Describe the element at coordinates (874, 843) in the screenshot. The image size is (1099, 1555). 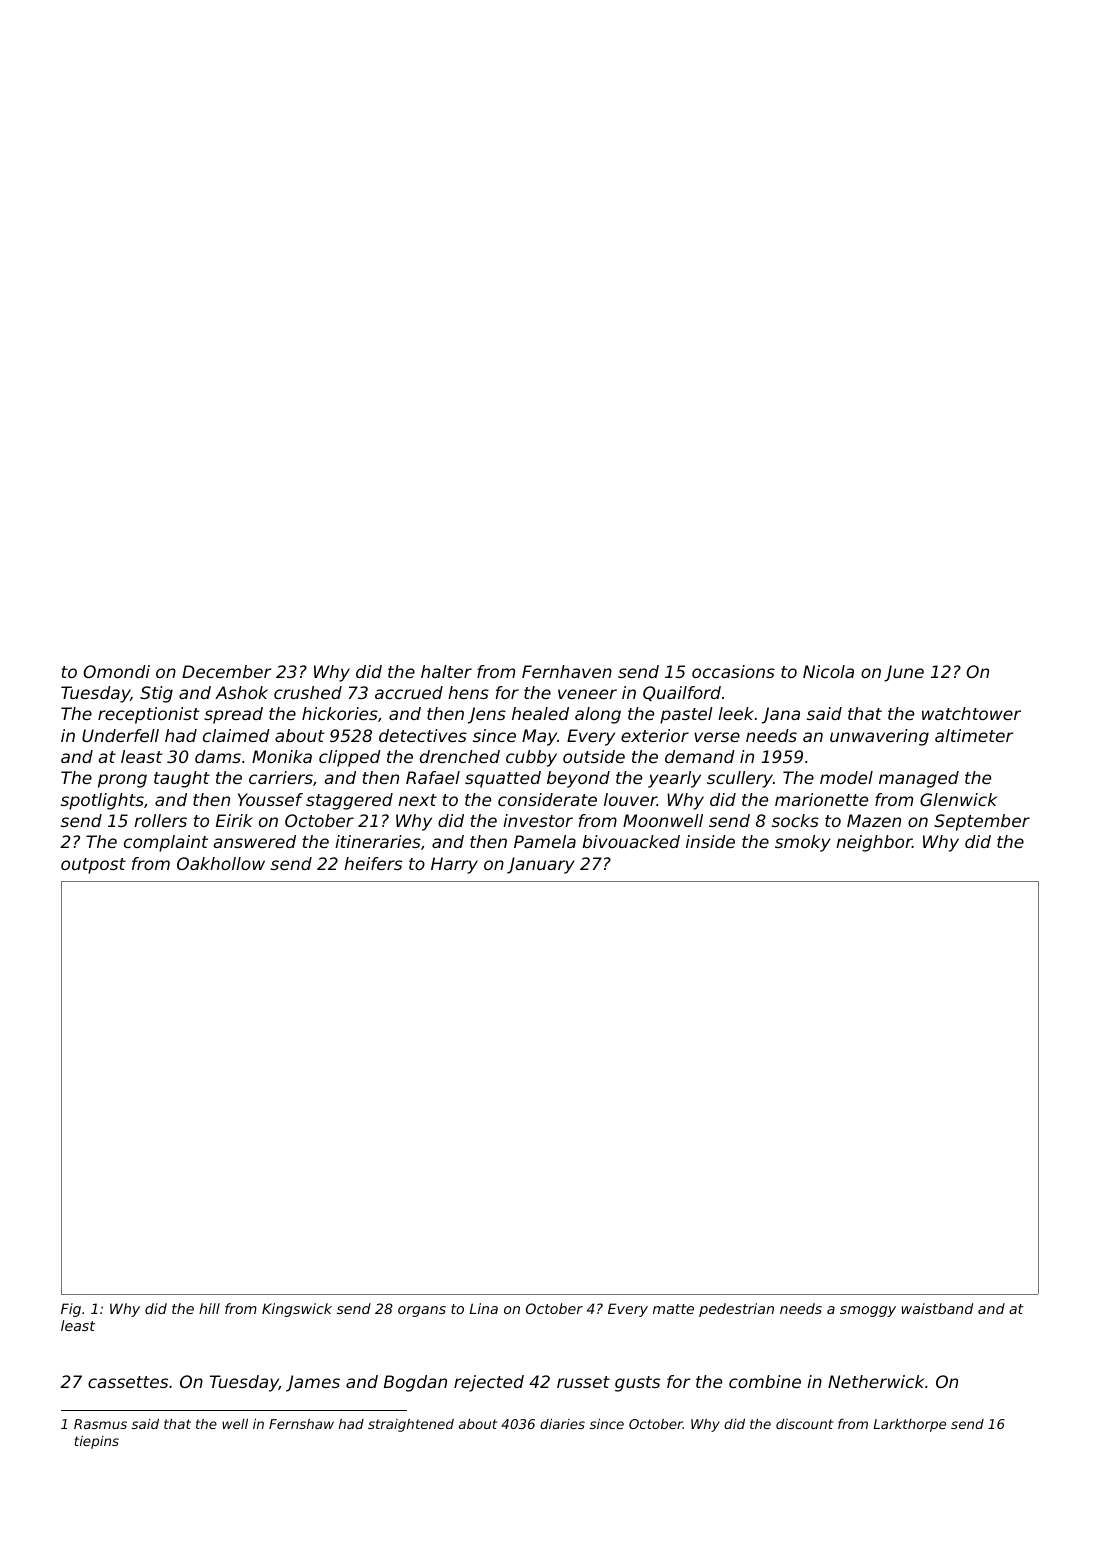
I see `neighbor` at that location.
